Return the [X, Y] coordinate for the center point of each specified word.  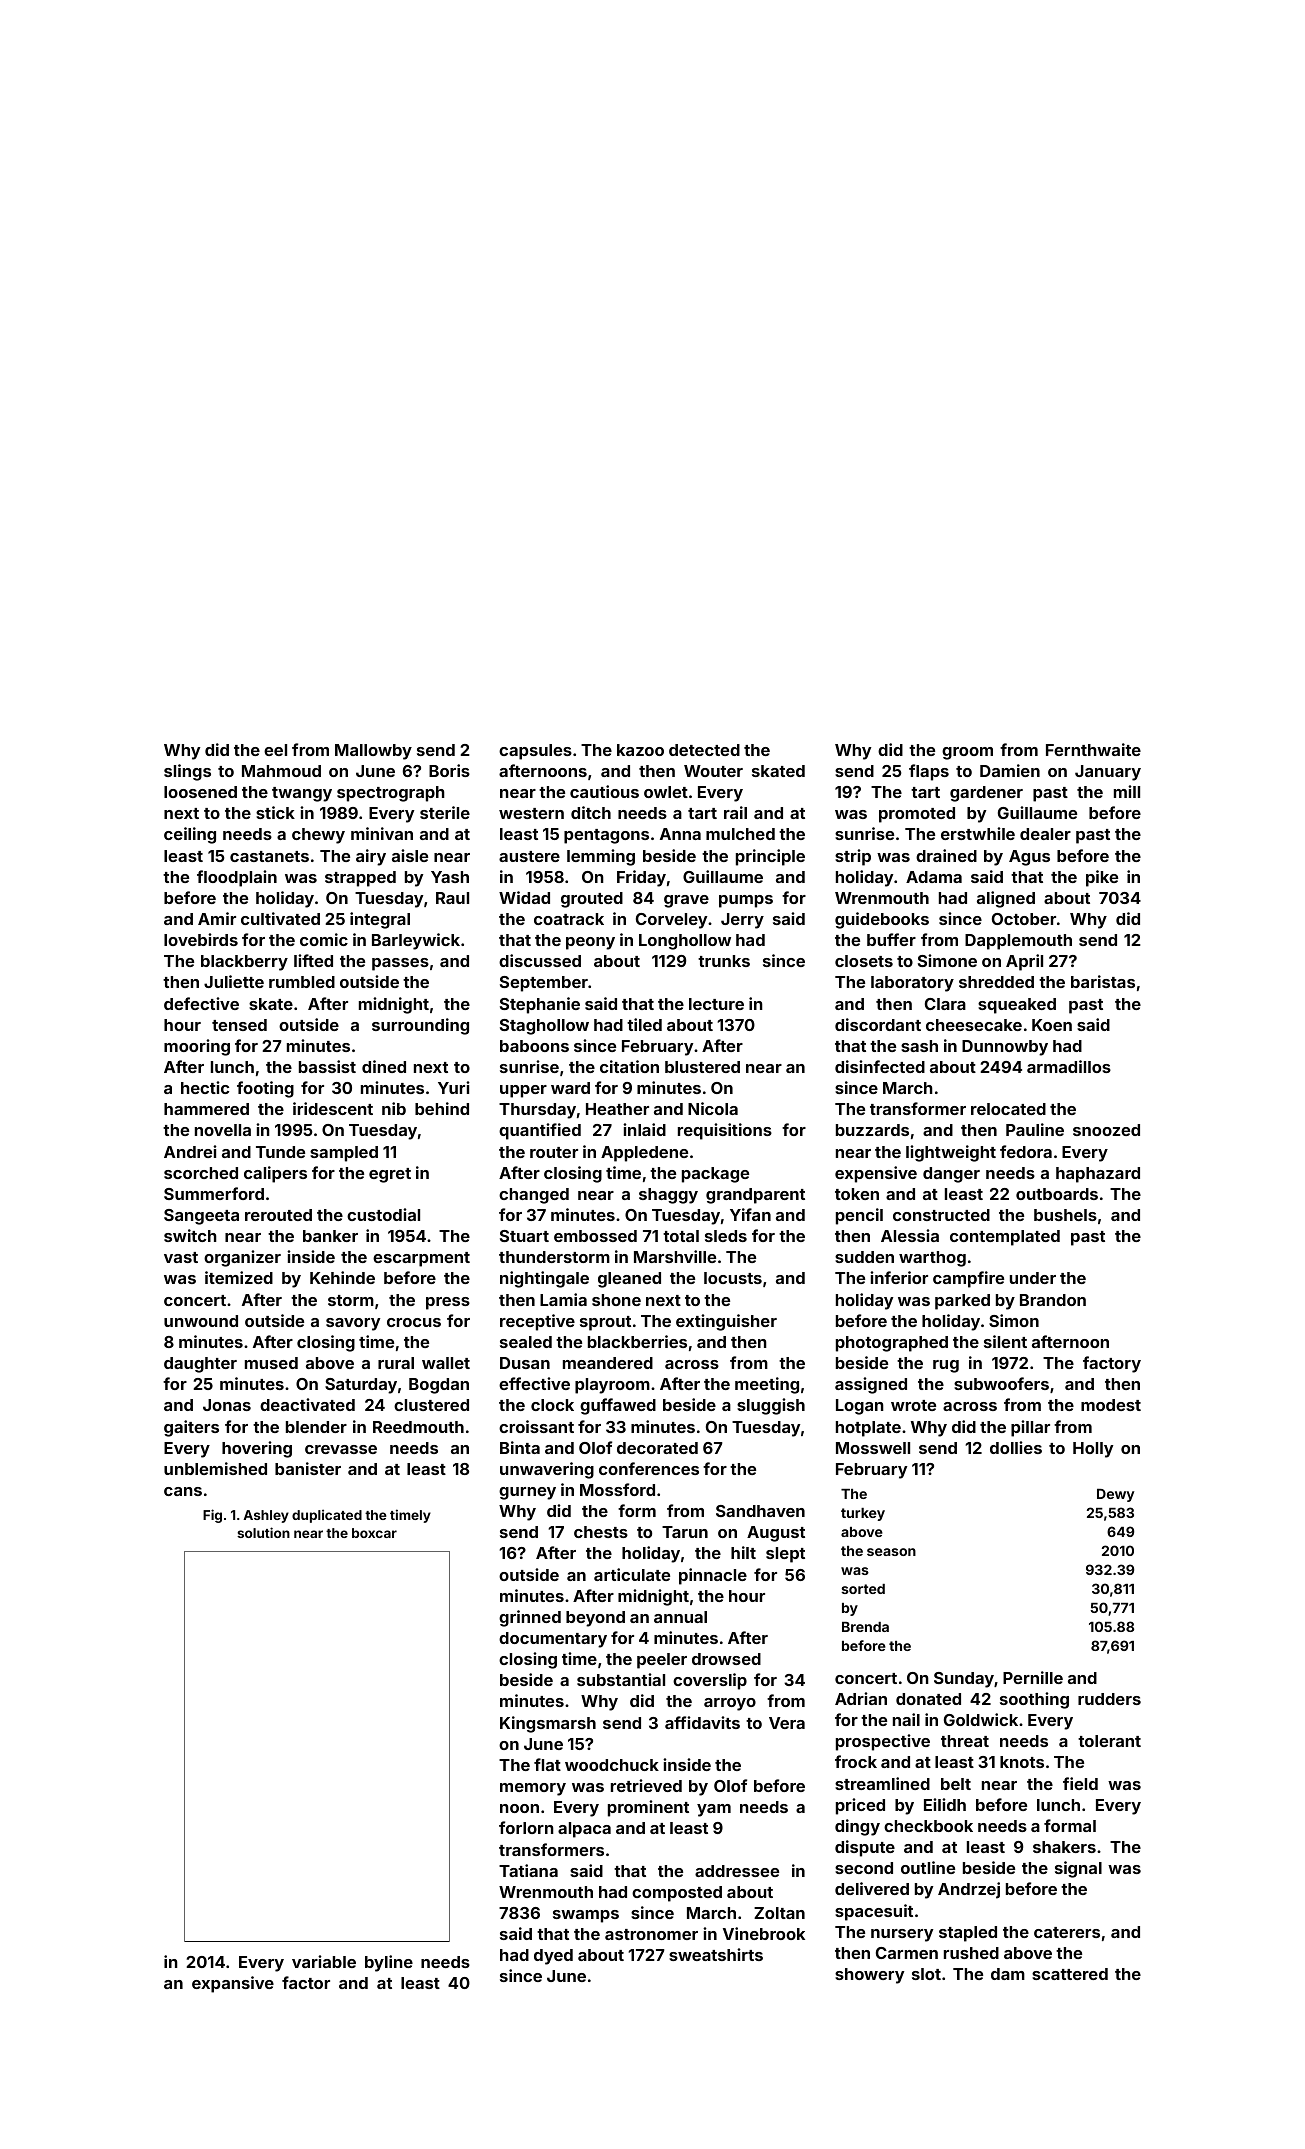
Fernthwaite [1093, 749]
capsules [535, 752]
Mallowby [373, 752]
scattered [1070, 1974]
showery [869, 1976]
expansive [233, 1984]
